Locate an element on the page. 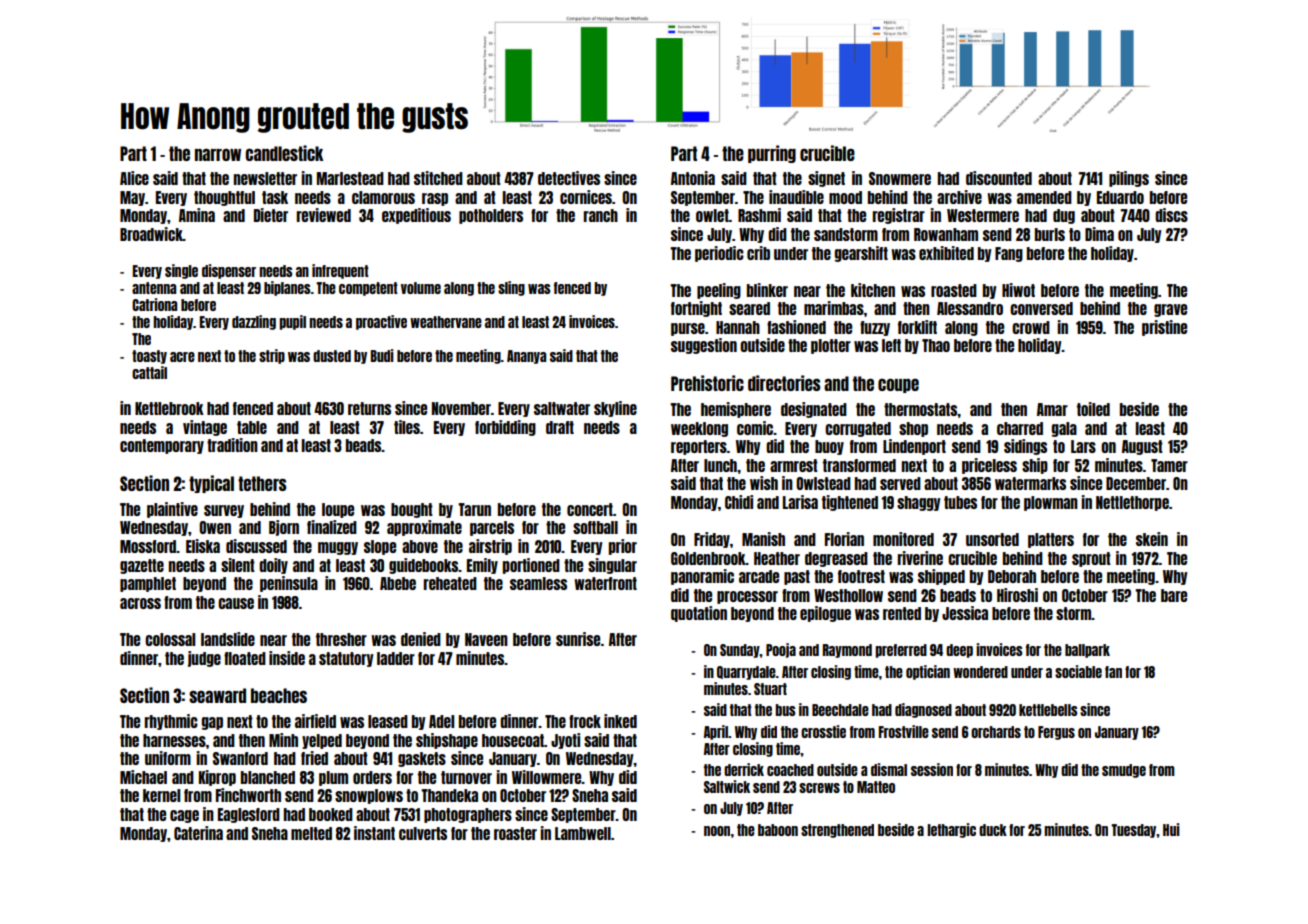 This page has height=924, width=1308. tubes is located at coordinates (960, 502).
